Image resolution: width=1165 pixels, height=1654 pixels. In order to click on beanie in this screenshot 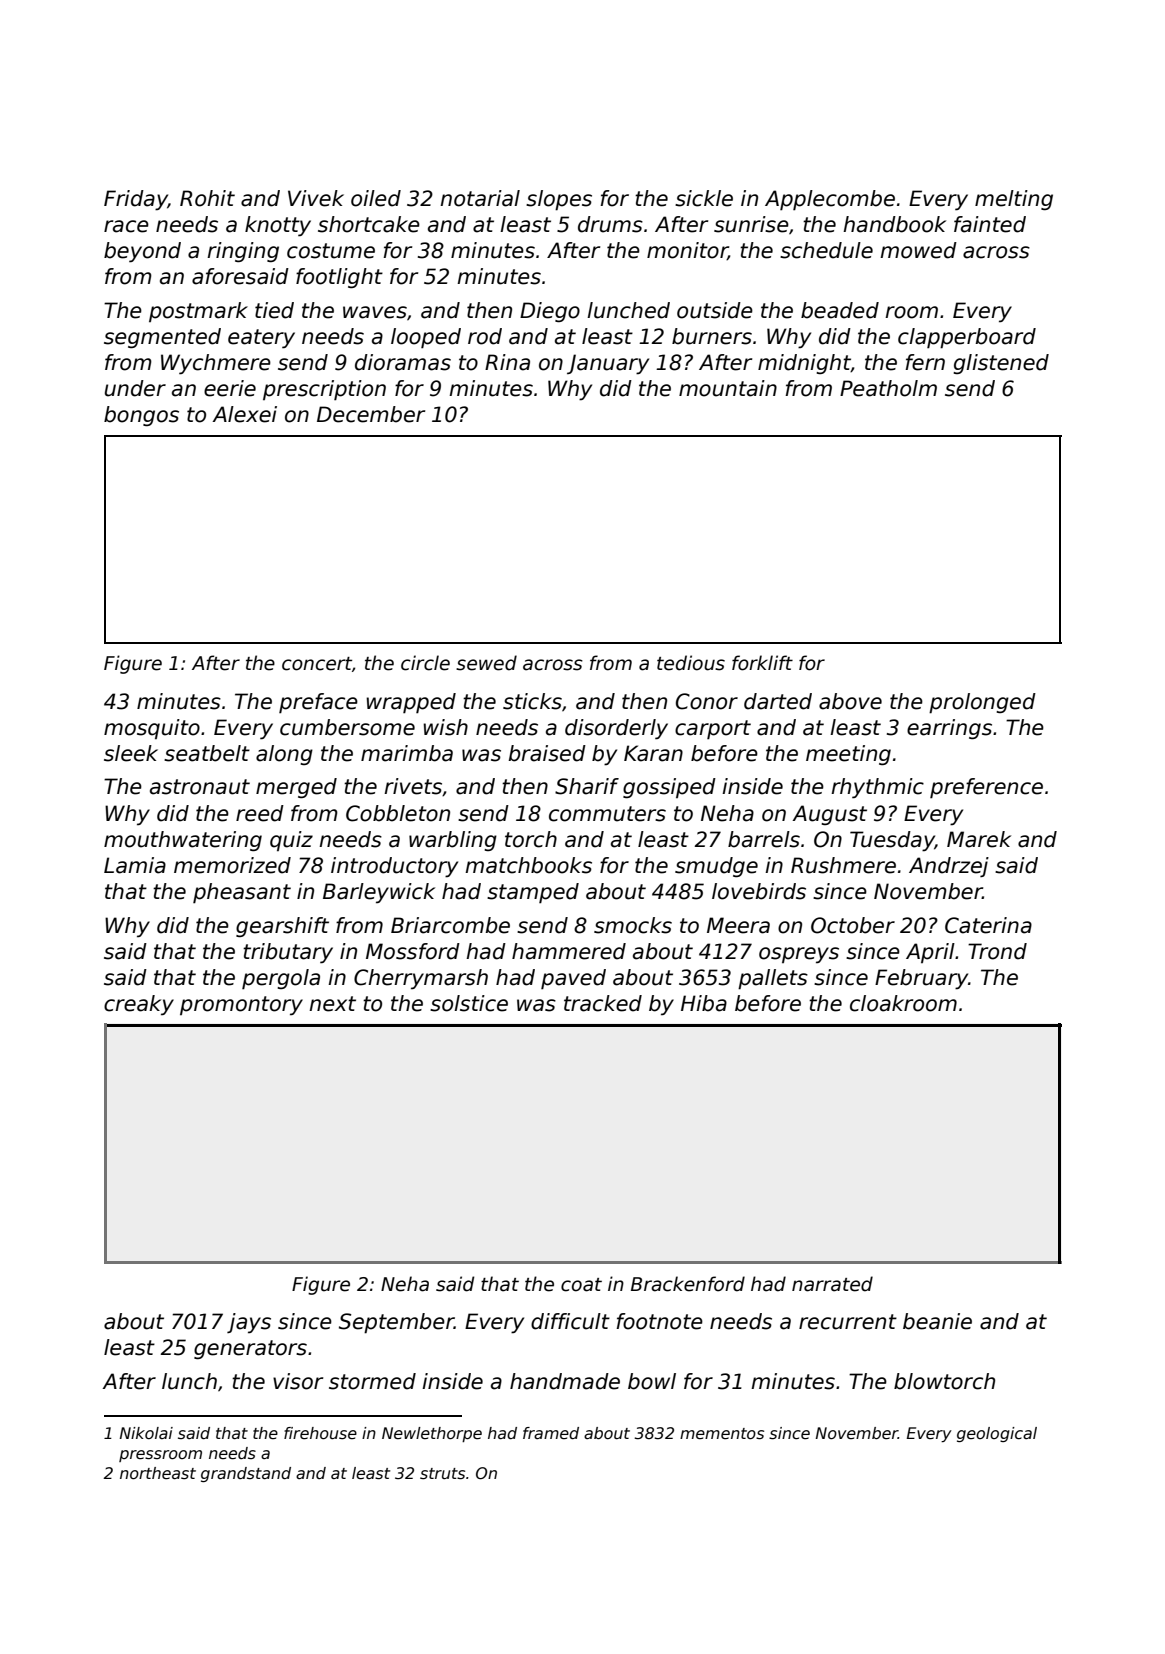, I will do `click(937, 1321)`.
